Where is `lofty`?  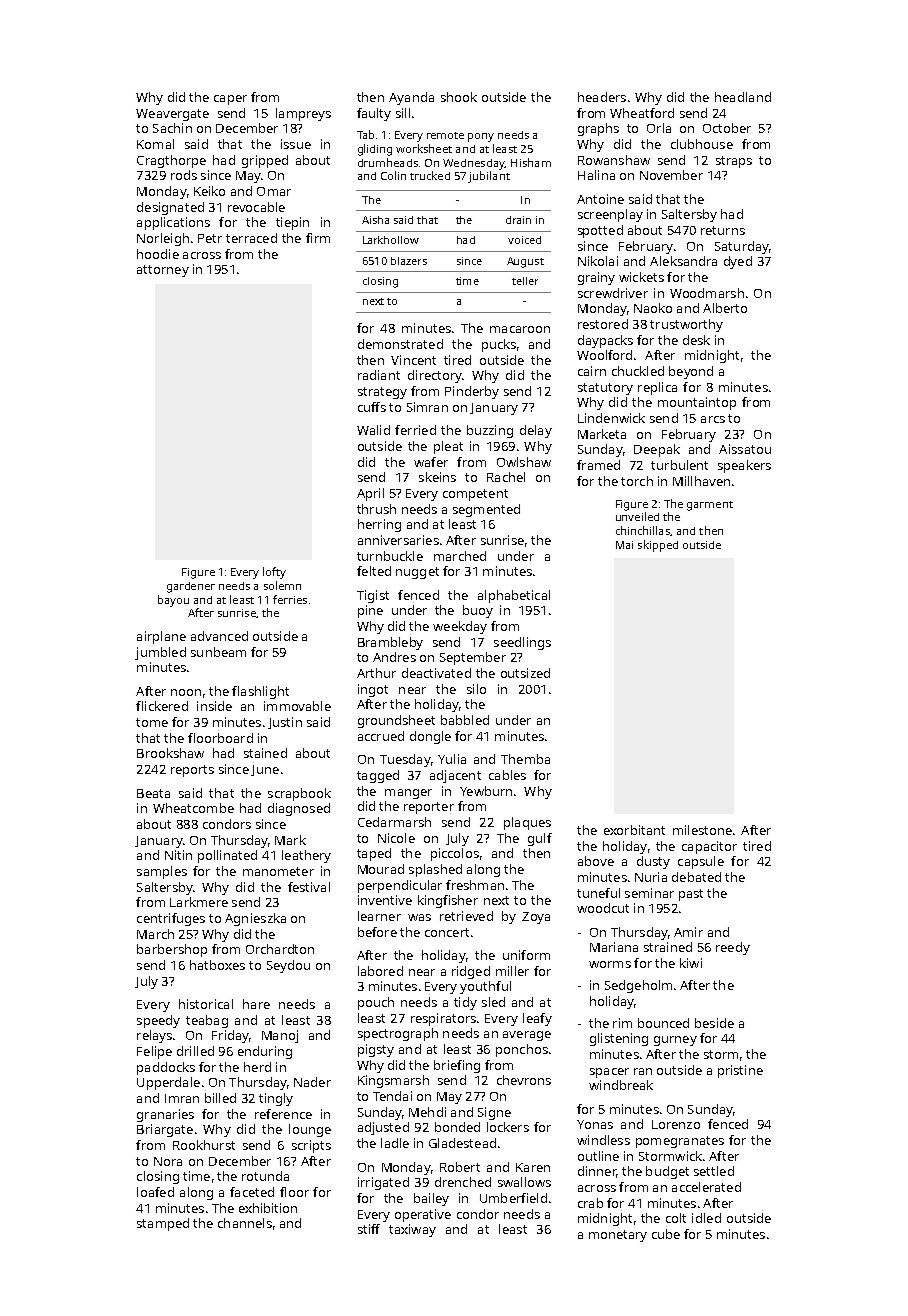 lofty is located at coordinates (274, 573).
